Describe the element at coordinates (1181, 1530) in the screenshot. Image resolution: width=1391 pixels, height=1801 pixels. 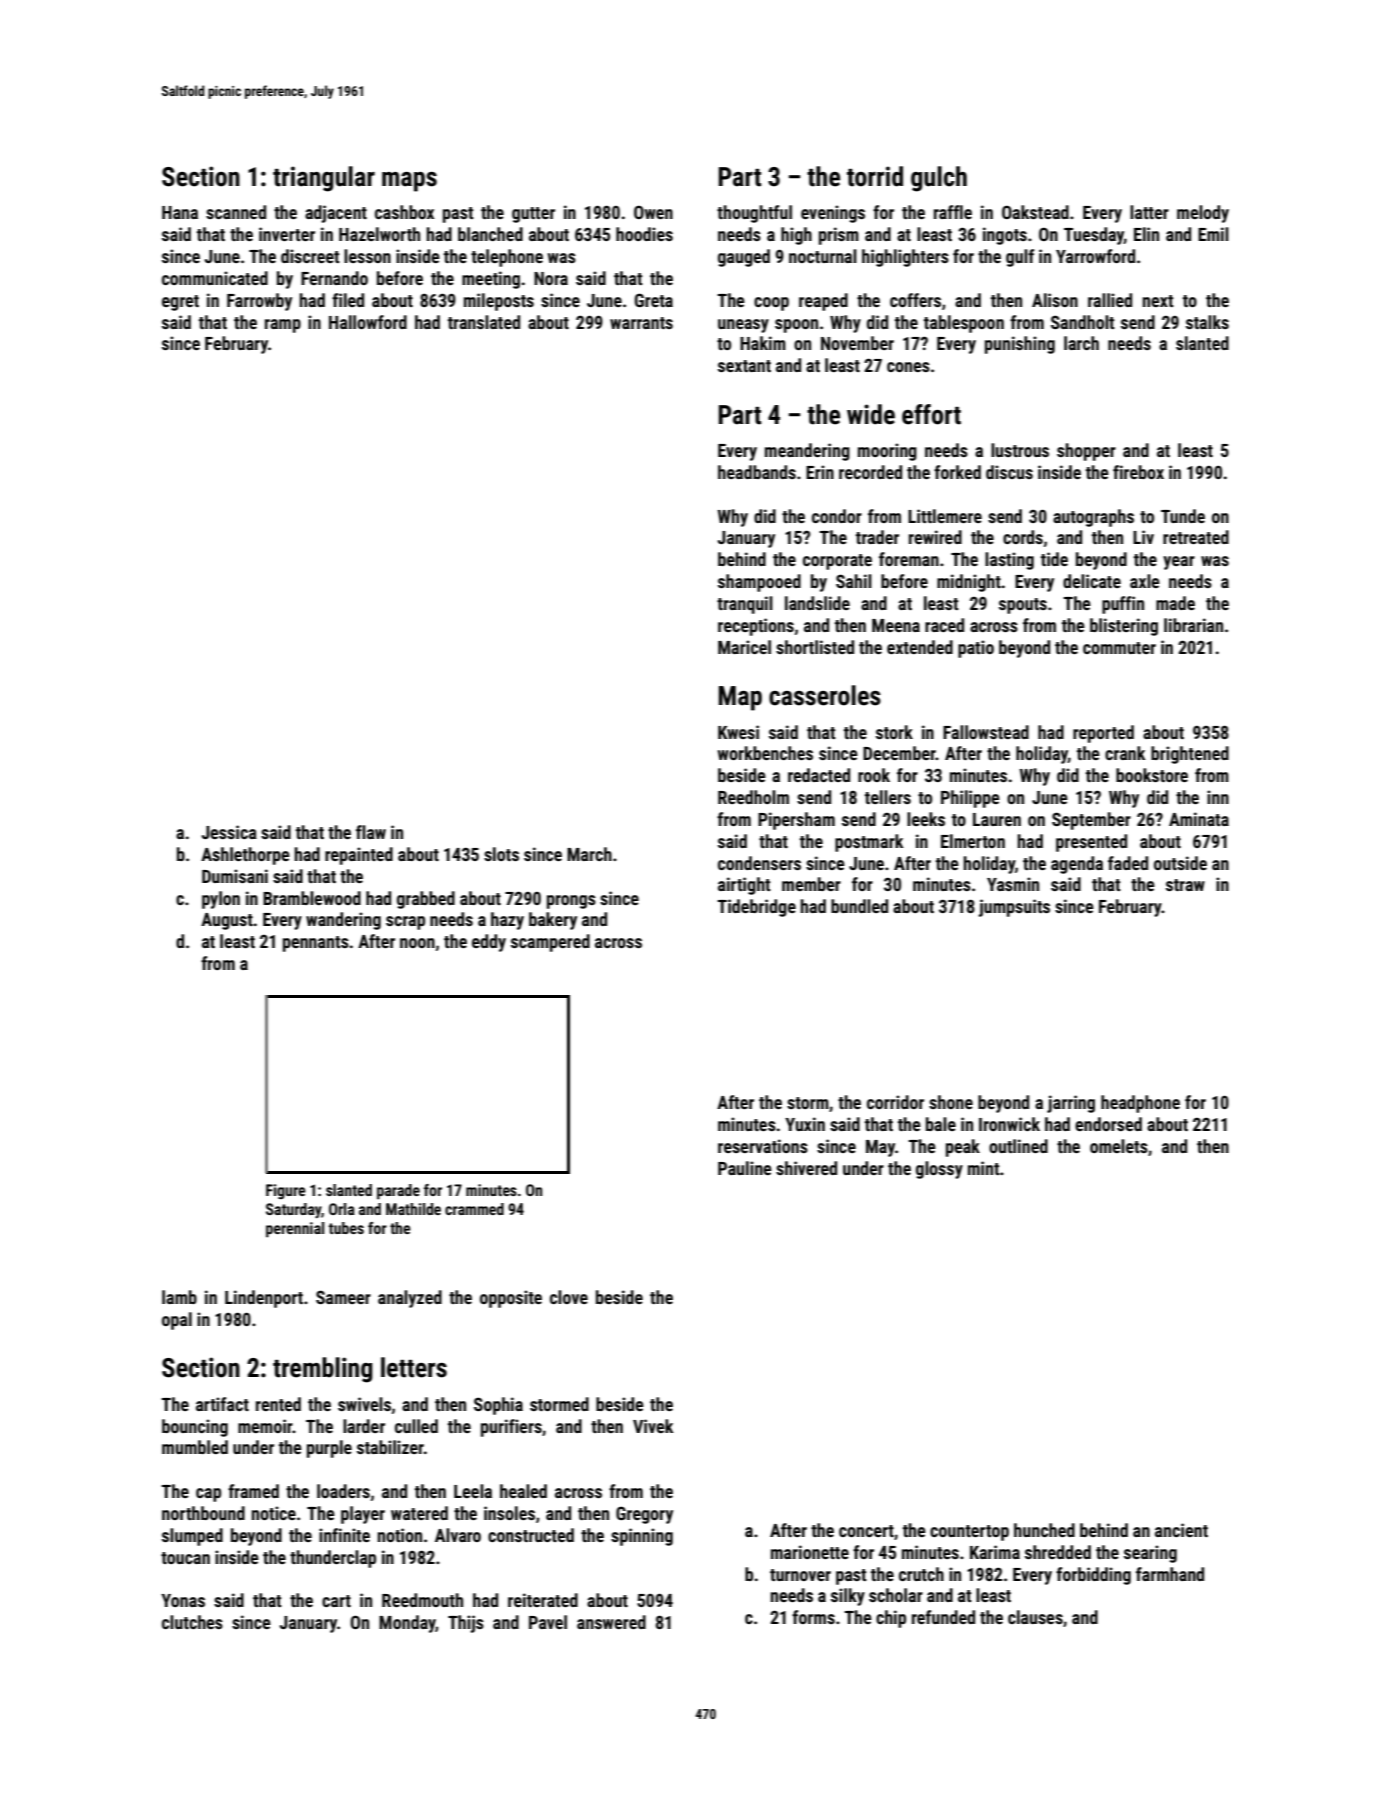
I see `ancient` at that location.
